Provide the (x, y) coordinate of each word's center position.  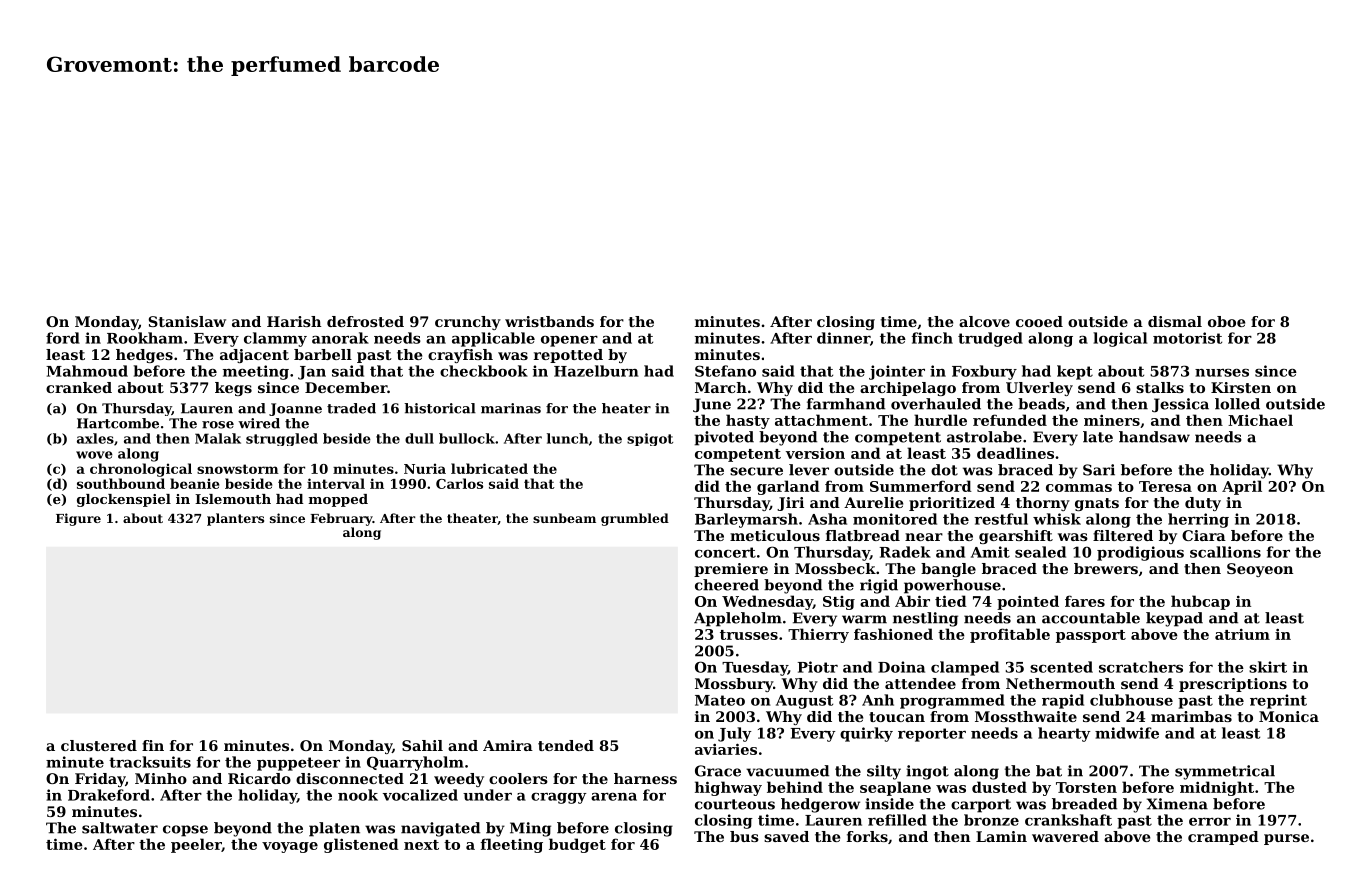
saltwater (120, 828)
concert (725, 552)
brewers (1106, 568)
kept (1075, 372)
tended (566, 745)
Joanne (295, 409)
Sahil (422, 745)
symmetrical (1225, 772)
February (341, 519)
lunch (567, 438)
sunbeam (564, 518)
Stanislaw (187, 321)
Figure (78, 519)
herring (1198, 520)
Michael (1260, 420)
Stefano (725, 371)
